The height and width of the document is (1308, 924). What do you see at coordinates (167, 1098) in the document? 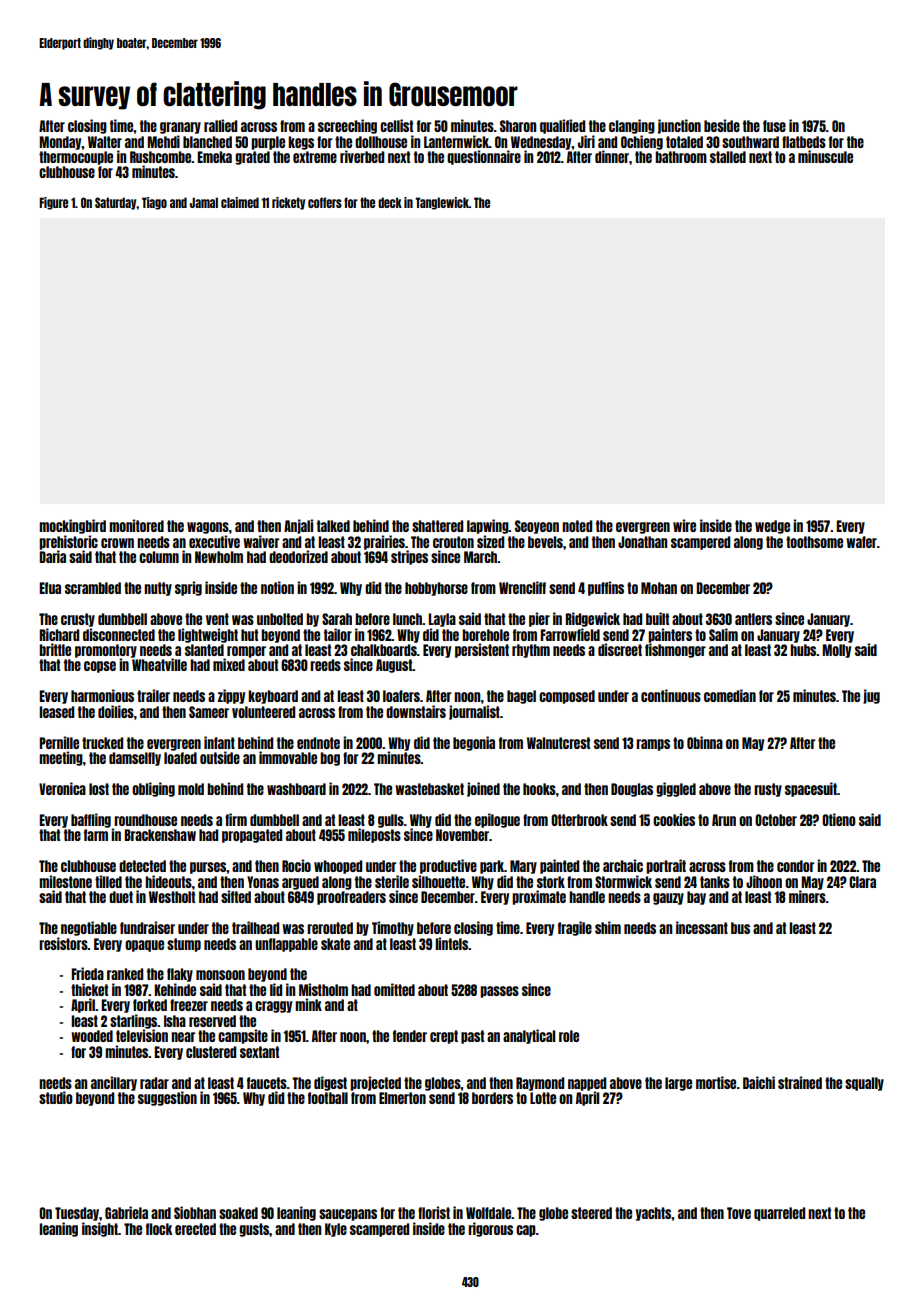
I see `suggestion` at bounding box center [167, 1098].
